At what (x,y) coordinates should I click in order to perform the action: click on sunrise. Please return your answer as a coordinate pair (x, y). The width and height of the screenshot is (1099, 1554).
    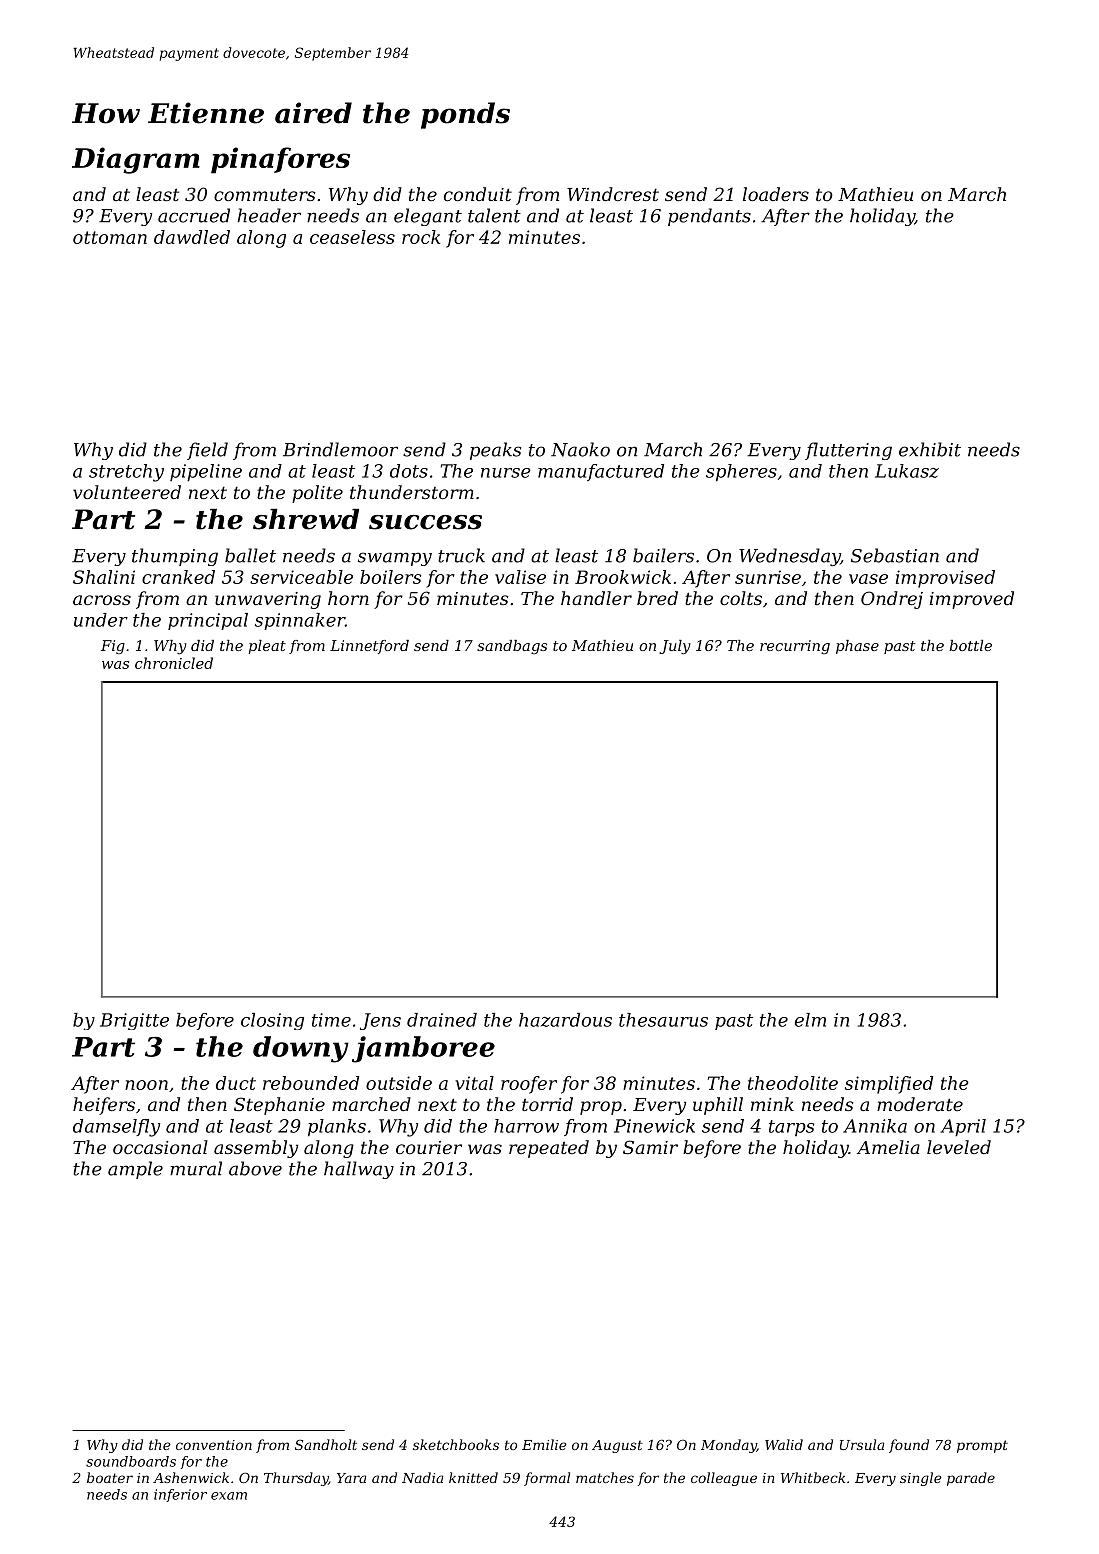
    Looking at the image, I should click on (768, 577).
